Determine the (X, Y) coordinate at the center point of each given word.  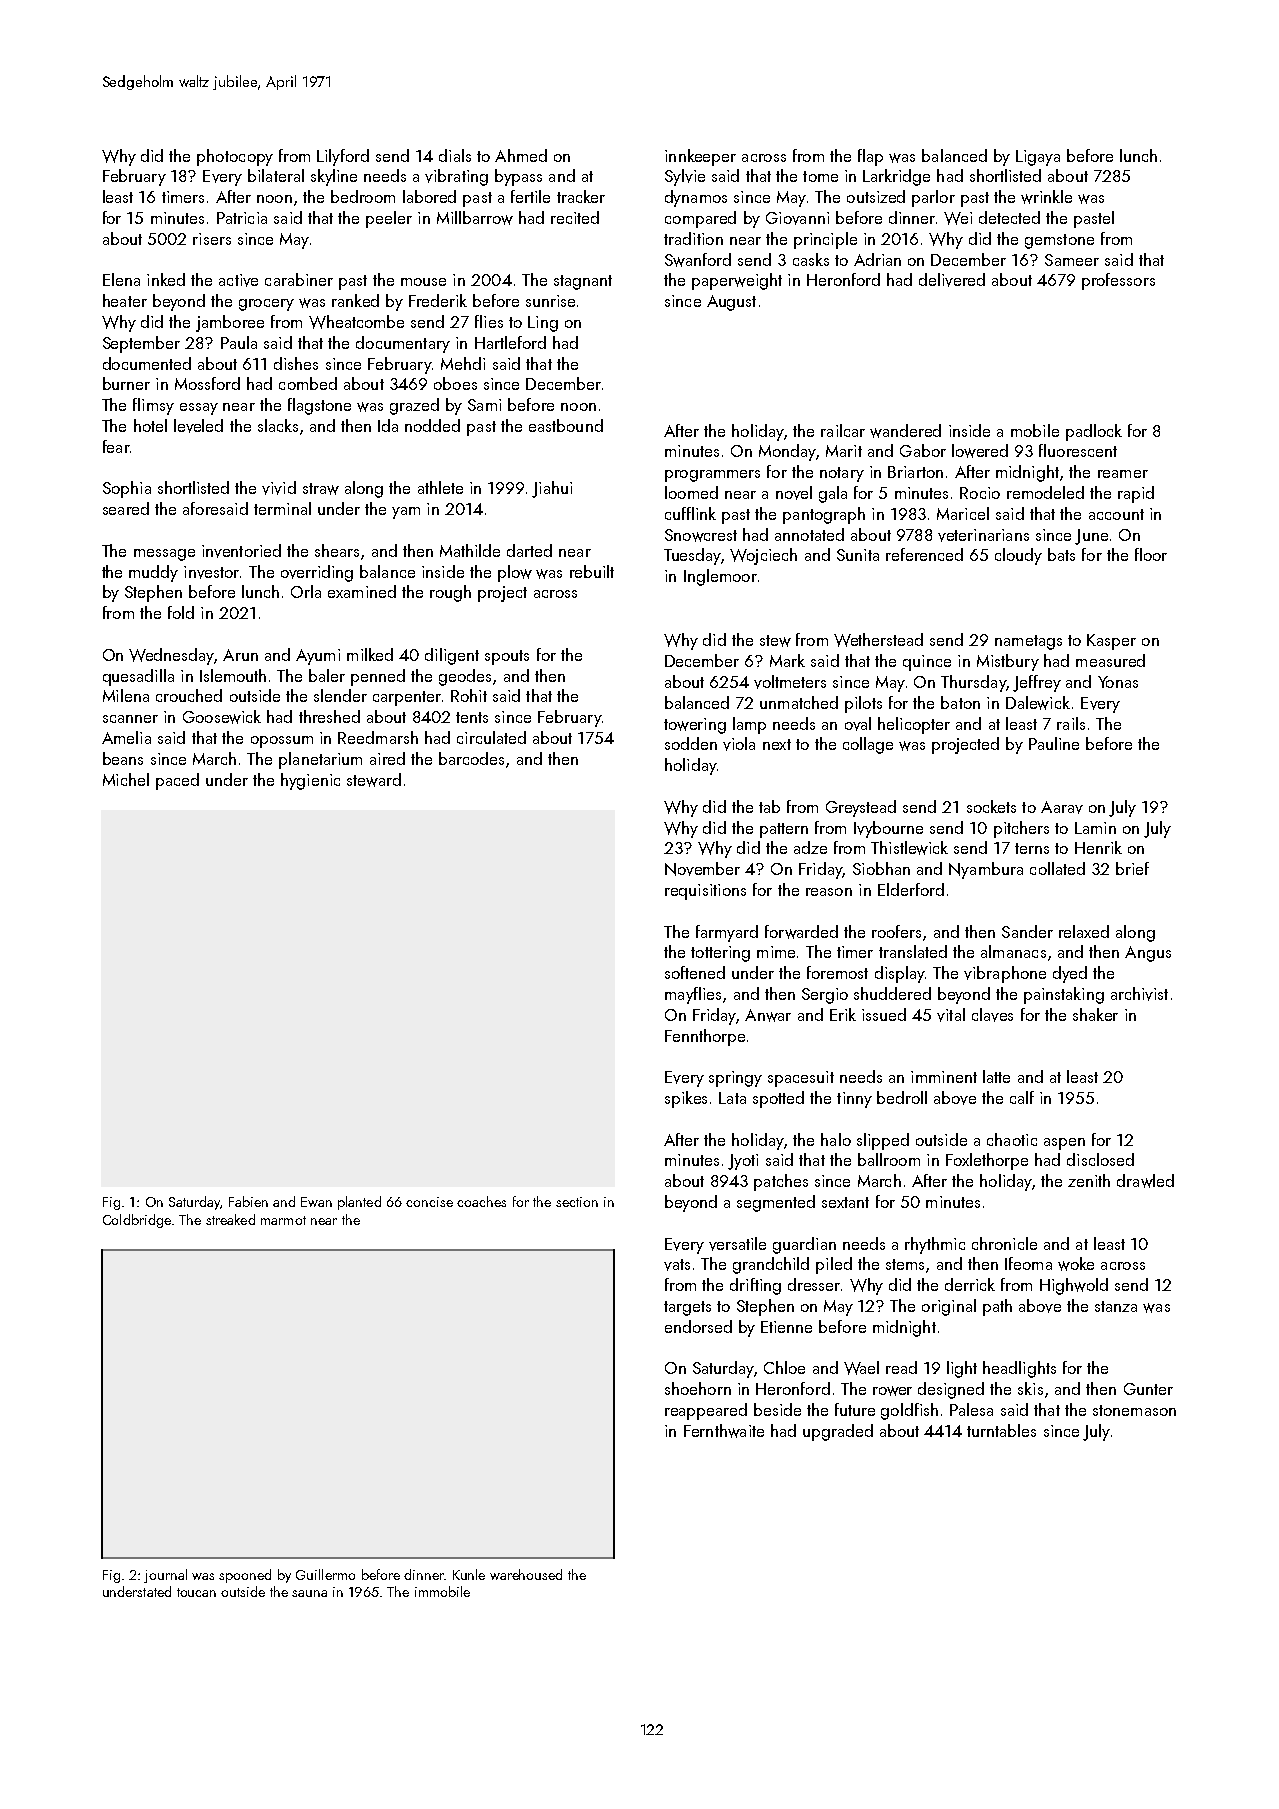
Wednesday (171, 656)
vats (677, 1265)
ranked (355, 300)
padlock (1094, 432)
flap (870, 157)
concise (429, 1202)
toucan (196, 1592)
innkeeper (700, 157)
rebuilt (592, 571)
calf (1022, 1097)
